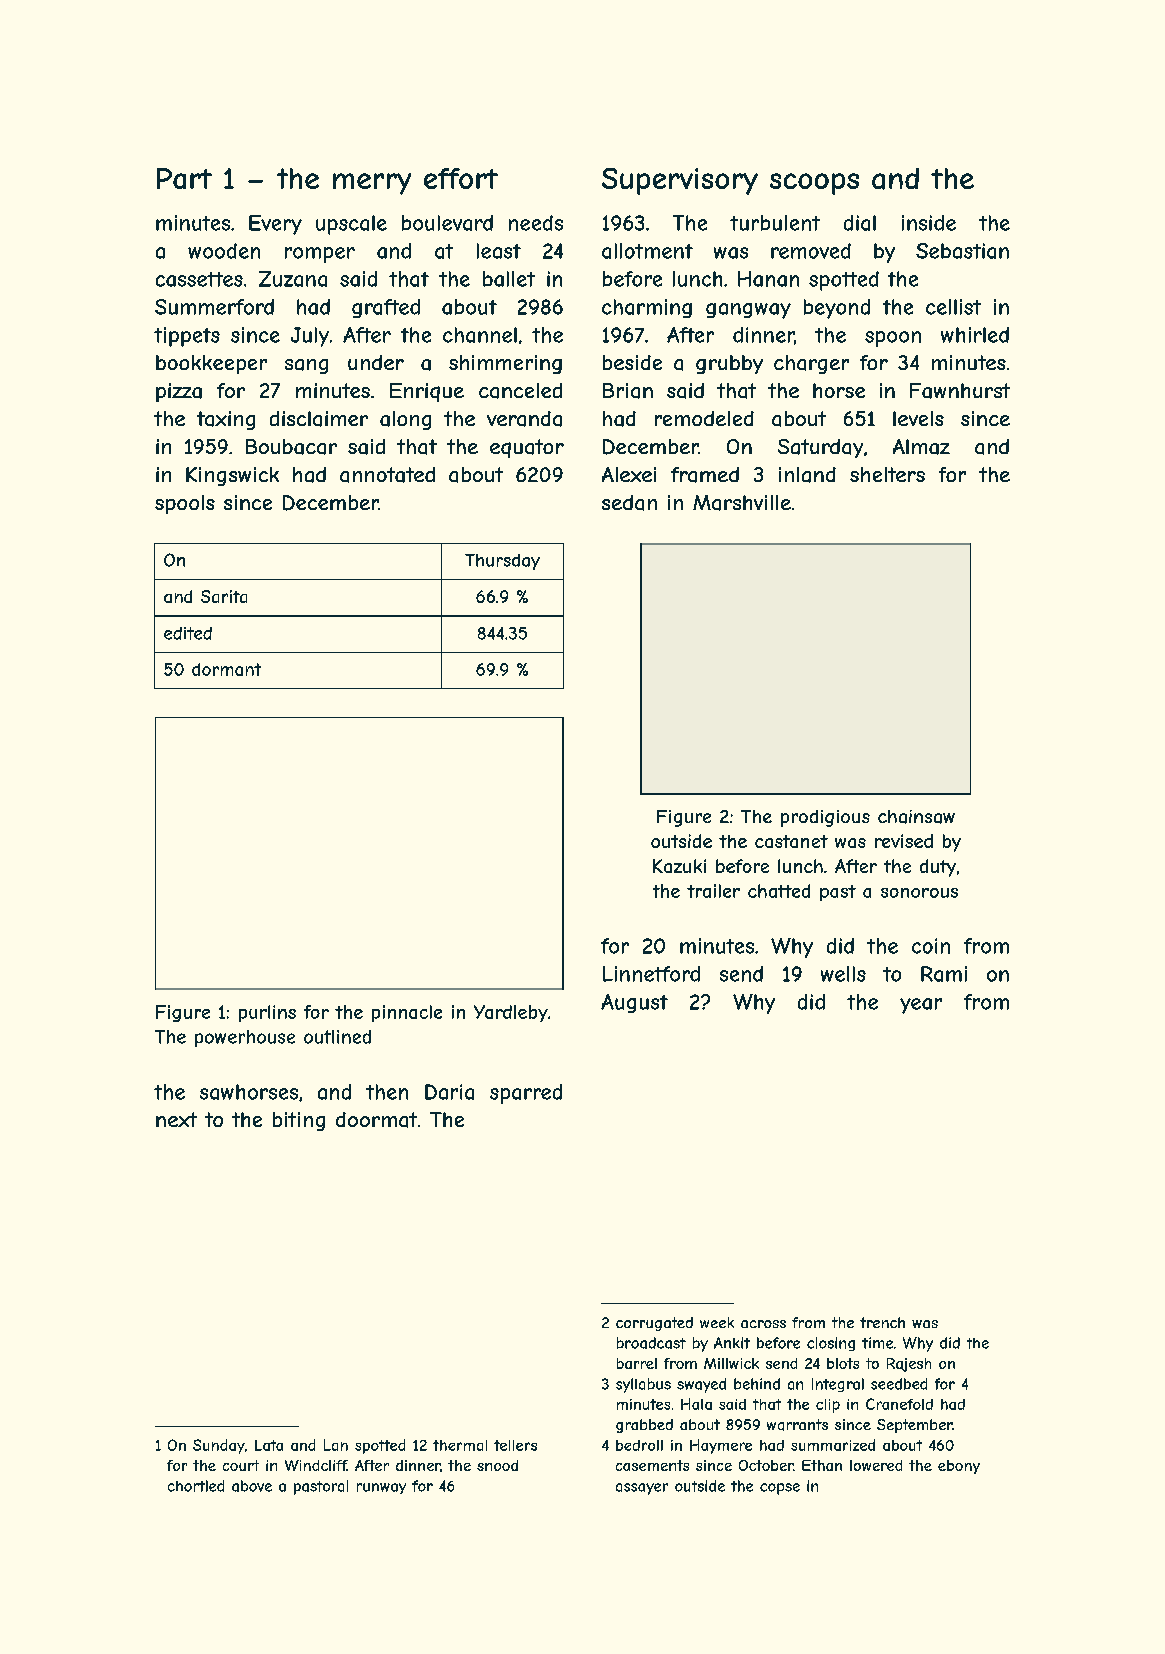 The height and width of the image is (1654, 1165). What do you see at coordinates (381, 1488) in the image?
I see `runway` at bounding box center [381, 1488].
